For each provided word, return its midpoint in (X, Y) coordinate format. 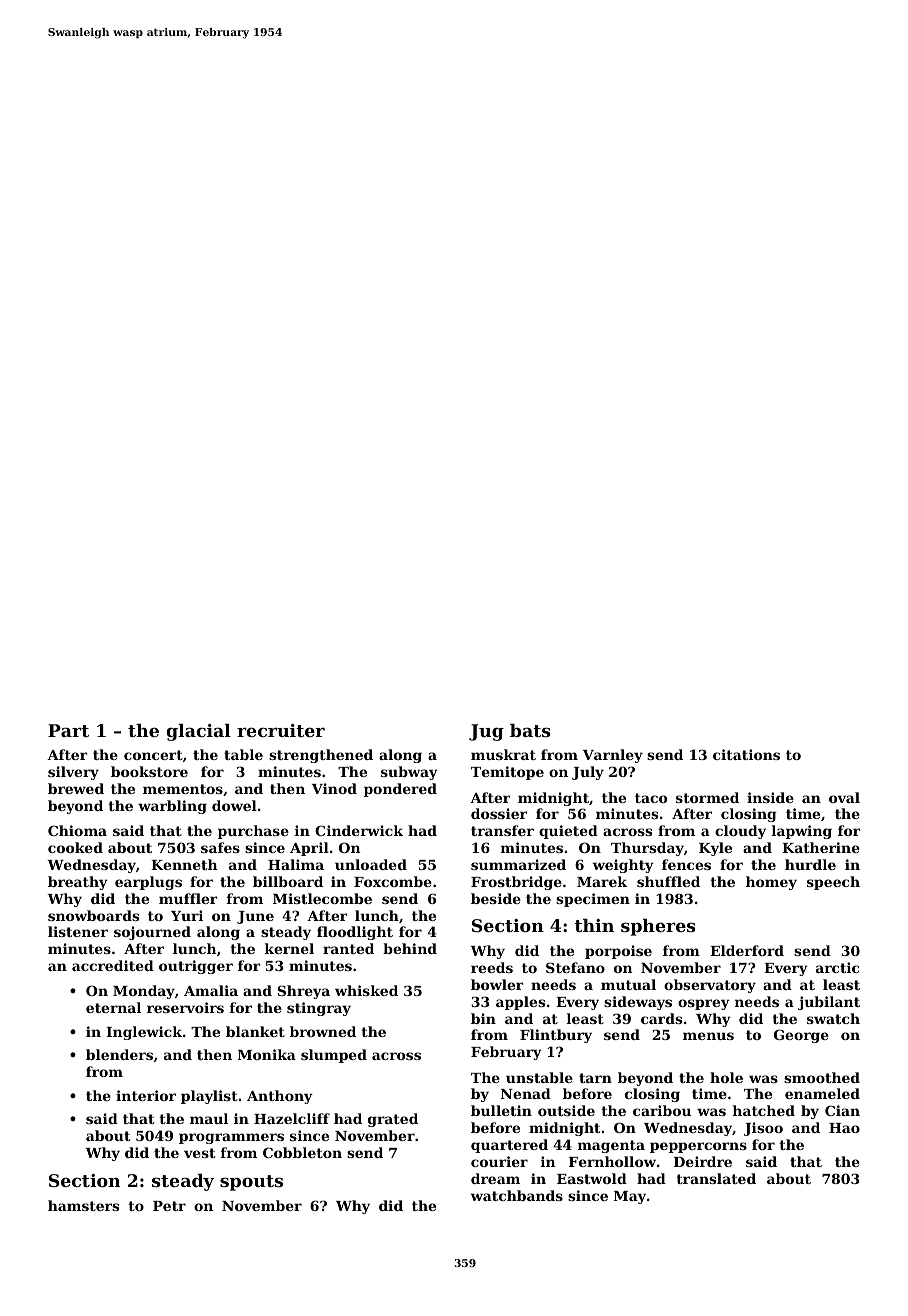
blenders (119, 1054)
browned (323, 1031)
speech (833, 883)
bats (530, 730)
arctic (837, 967)
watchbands (517, 1195)
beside (496, 898)
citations (746, 754)
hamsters (83, 1205)
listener (78, 931)
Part (68, 730)
